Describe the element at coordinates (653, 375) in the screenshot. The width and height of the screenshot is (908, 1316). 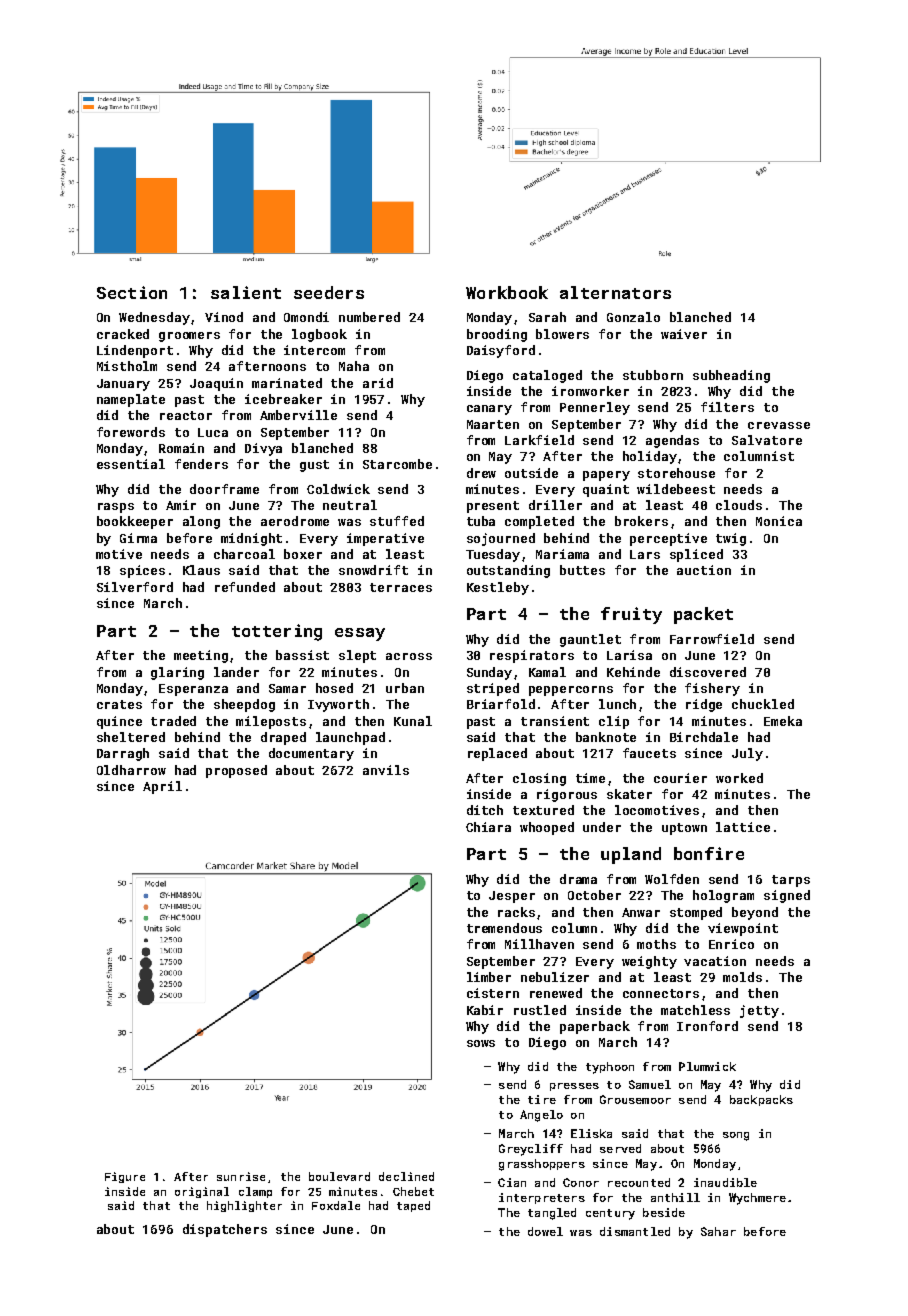
I see `stubborn` at that location.
